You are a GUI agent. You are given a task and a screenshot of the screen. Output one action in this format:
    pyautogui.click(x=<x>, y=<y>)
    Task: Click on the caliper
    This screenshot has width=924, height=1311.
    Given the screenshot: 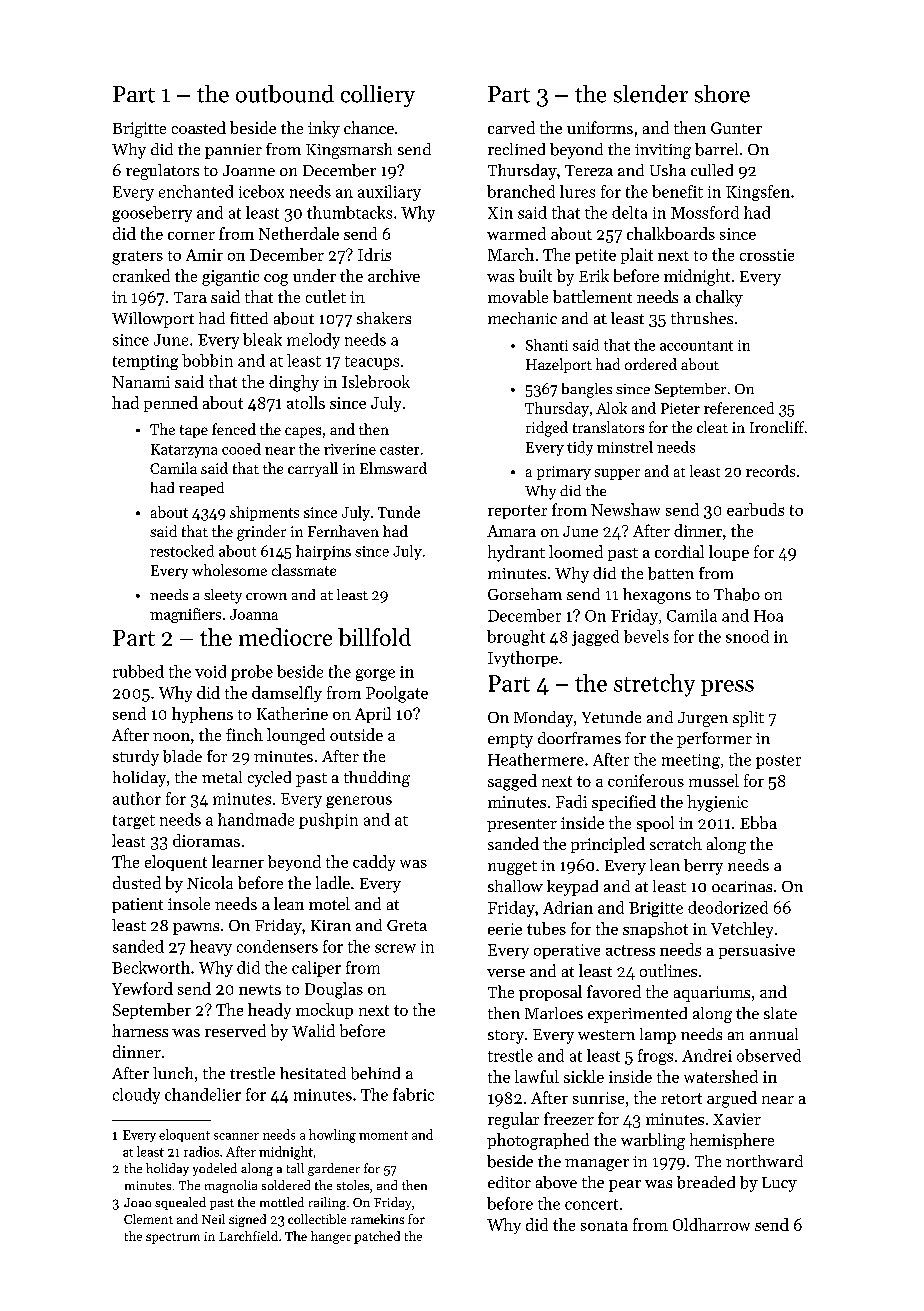 What is the action you would take?
    pyautogui.click(x=316, y=969)
